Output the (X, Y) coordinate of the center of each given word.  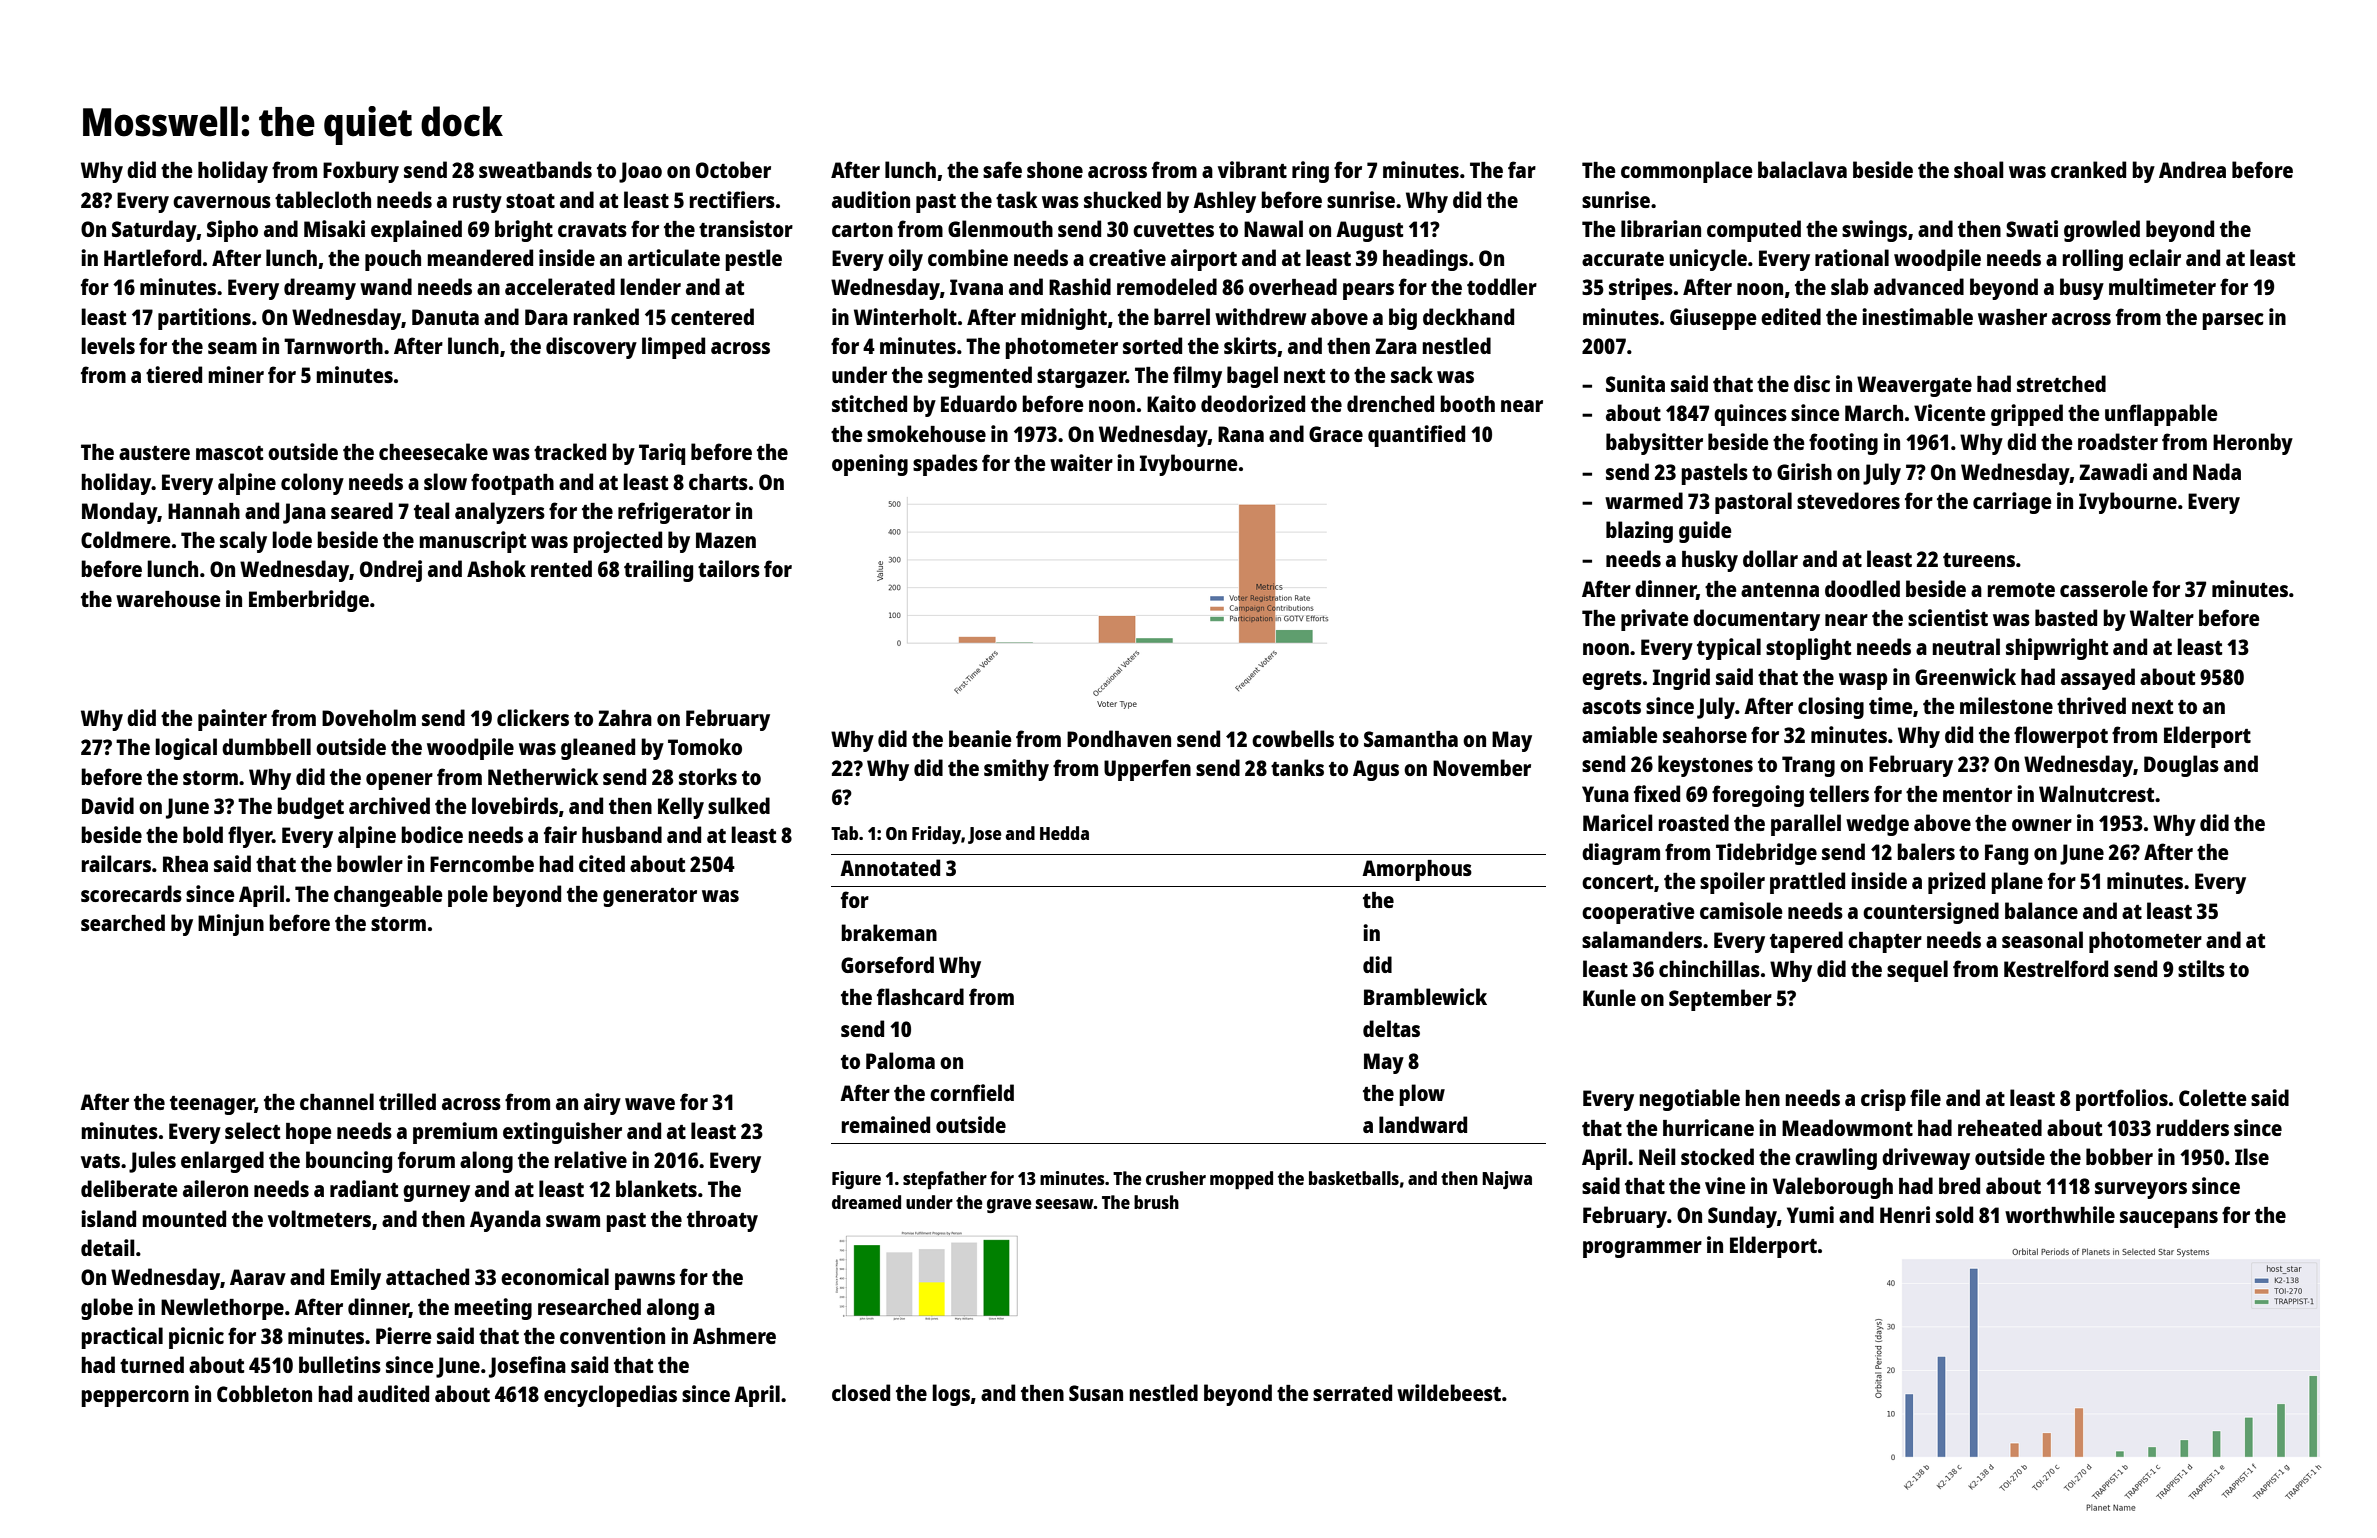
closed (861, 1392)
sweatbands (535, 169)
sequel (1917, 971)
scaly (243, 542)
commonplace (1687, 172)
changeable (388, 896)
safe (1002, 169)
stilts (2201, 968)
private (1655, 620)
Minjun (231, 925)
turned (152, 1364)
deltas (1391, 1028)
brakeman (889, 932)
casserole (2104, 588)
